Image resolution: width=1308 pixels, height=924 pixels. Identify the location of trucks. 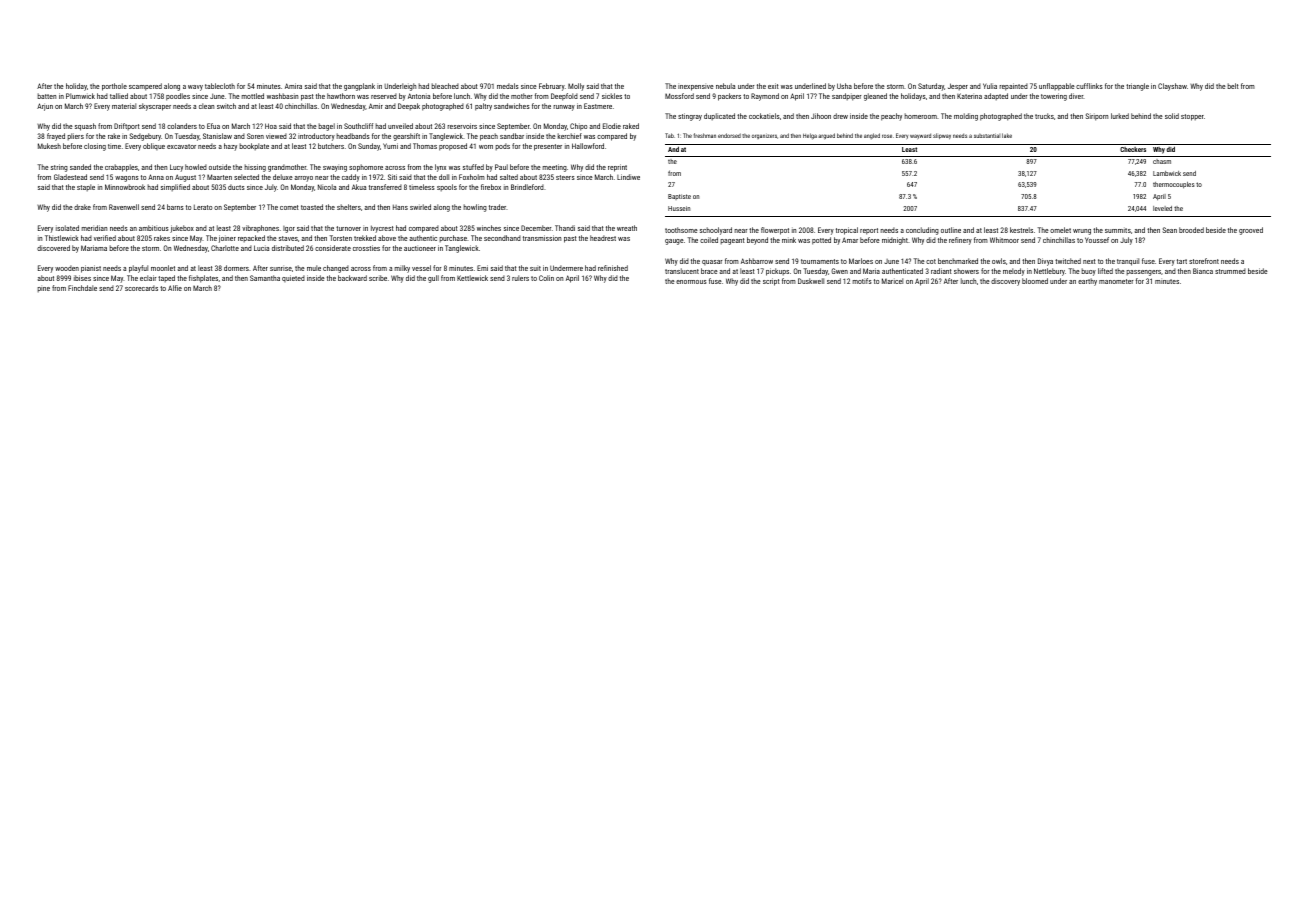
(1044, 116).
